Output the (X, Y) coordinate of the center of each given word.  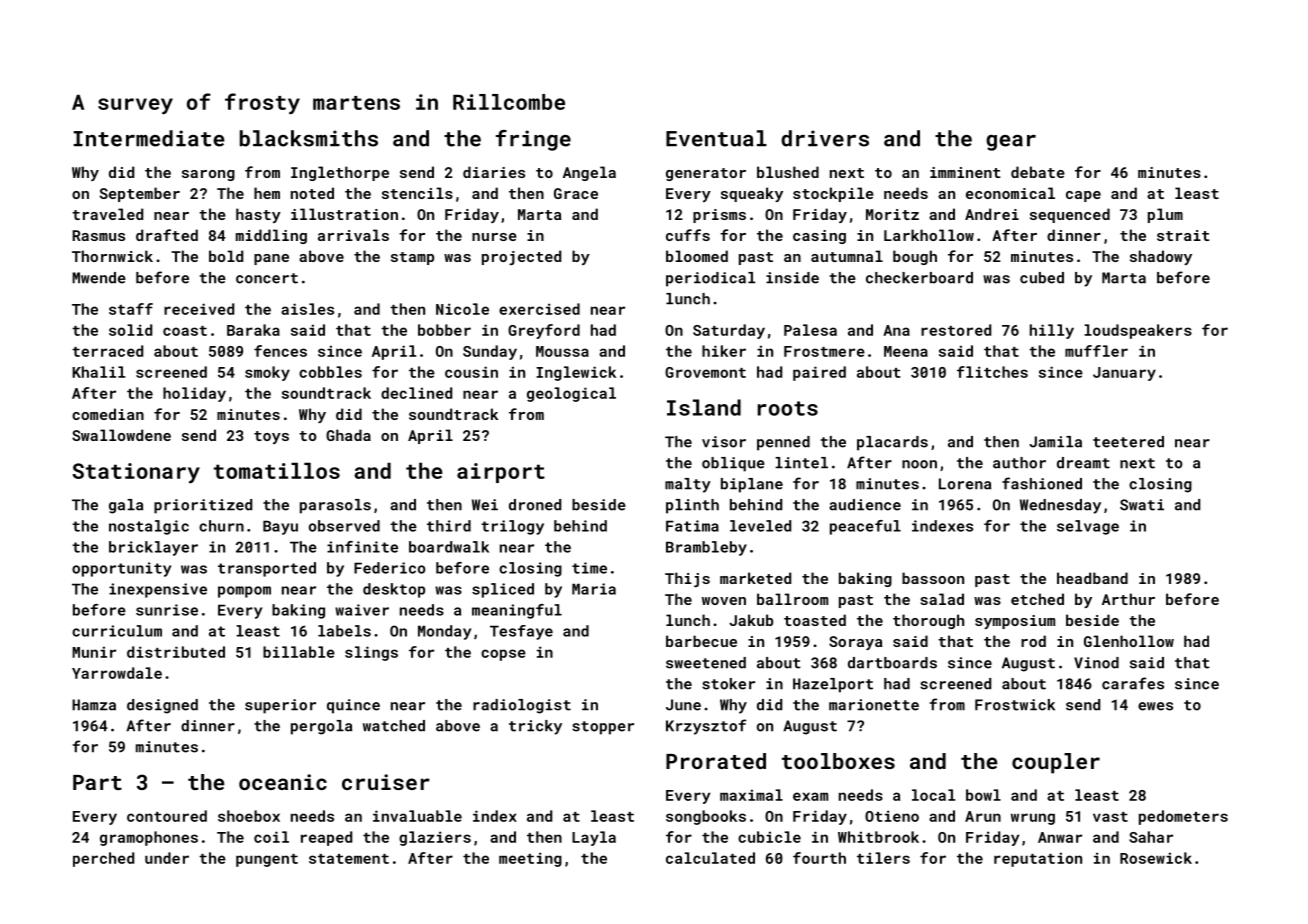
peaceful (865, 527)
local (933, 795)
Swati (1142, 505)
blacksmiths (309, 138)
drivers (825, 138)
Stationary (136, 473)
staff (131, 309)
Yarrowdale (117, 673)
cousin (471, 372)
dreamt (1083, 463)
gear (1011, 143)
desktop (394, 590)
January (1124, 374)
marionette (874, 705)
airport (501, 473)
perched (103, 859)
